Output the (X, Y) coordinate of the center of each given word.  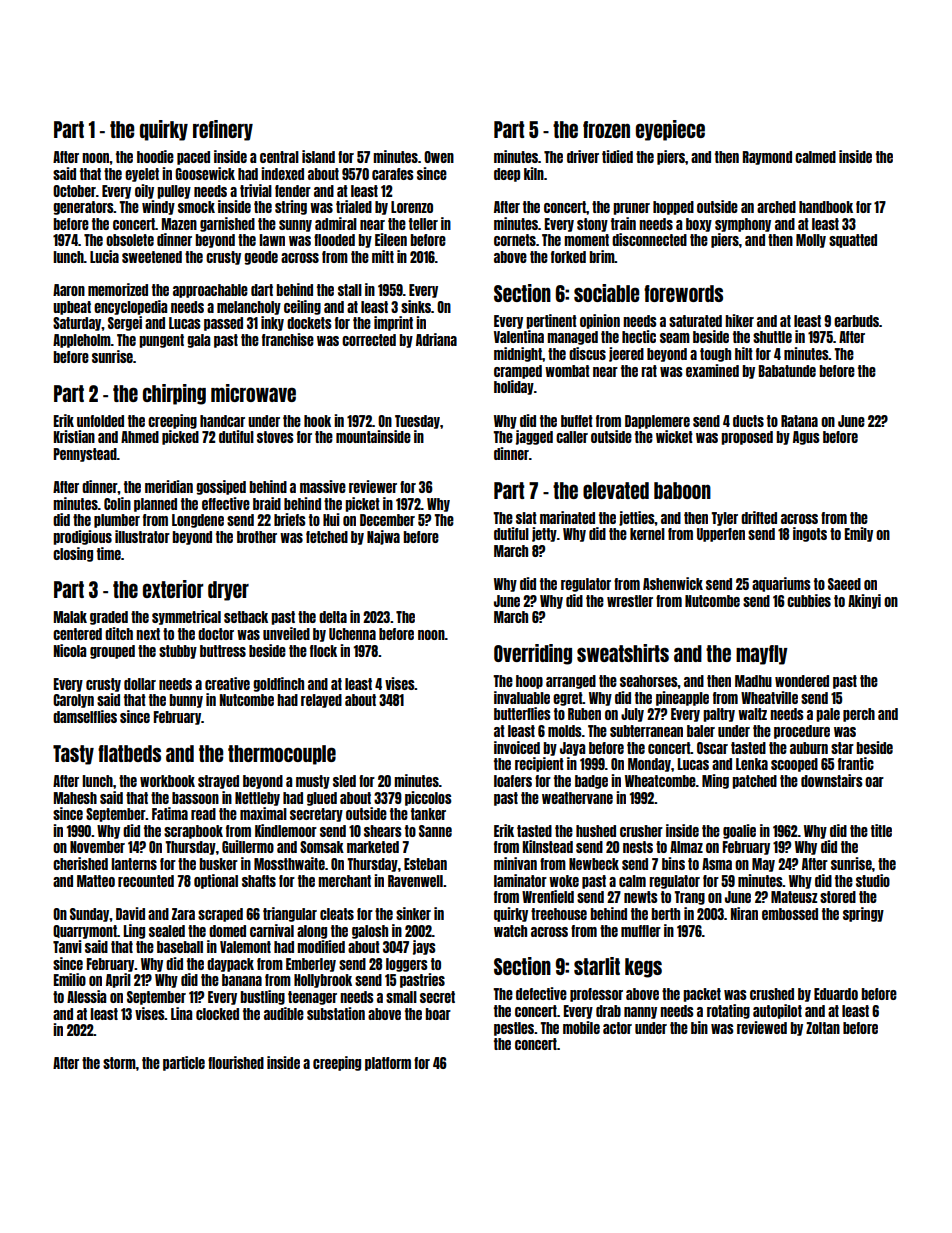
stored (838, 897)
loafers (513, 781)
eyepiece (670, 130)
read (203, 814)
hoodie (155, 156)
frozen (606, 129)
